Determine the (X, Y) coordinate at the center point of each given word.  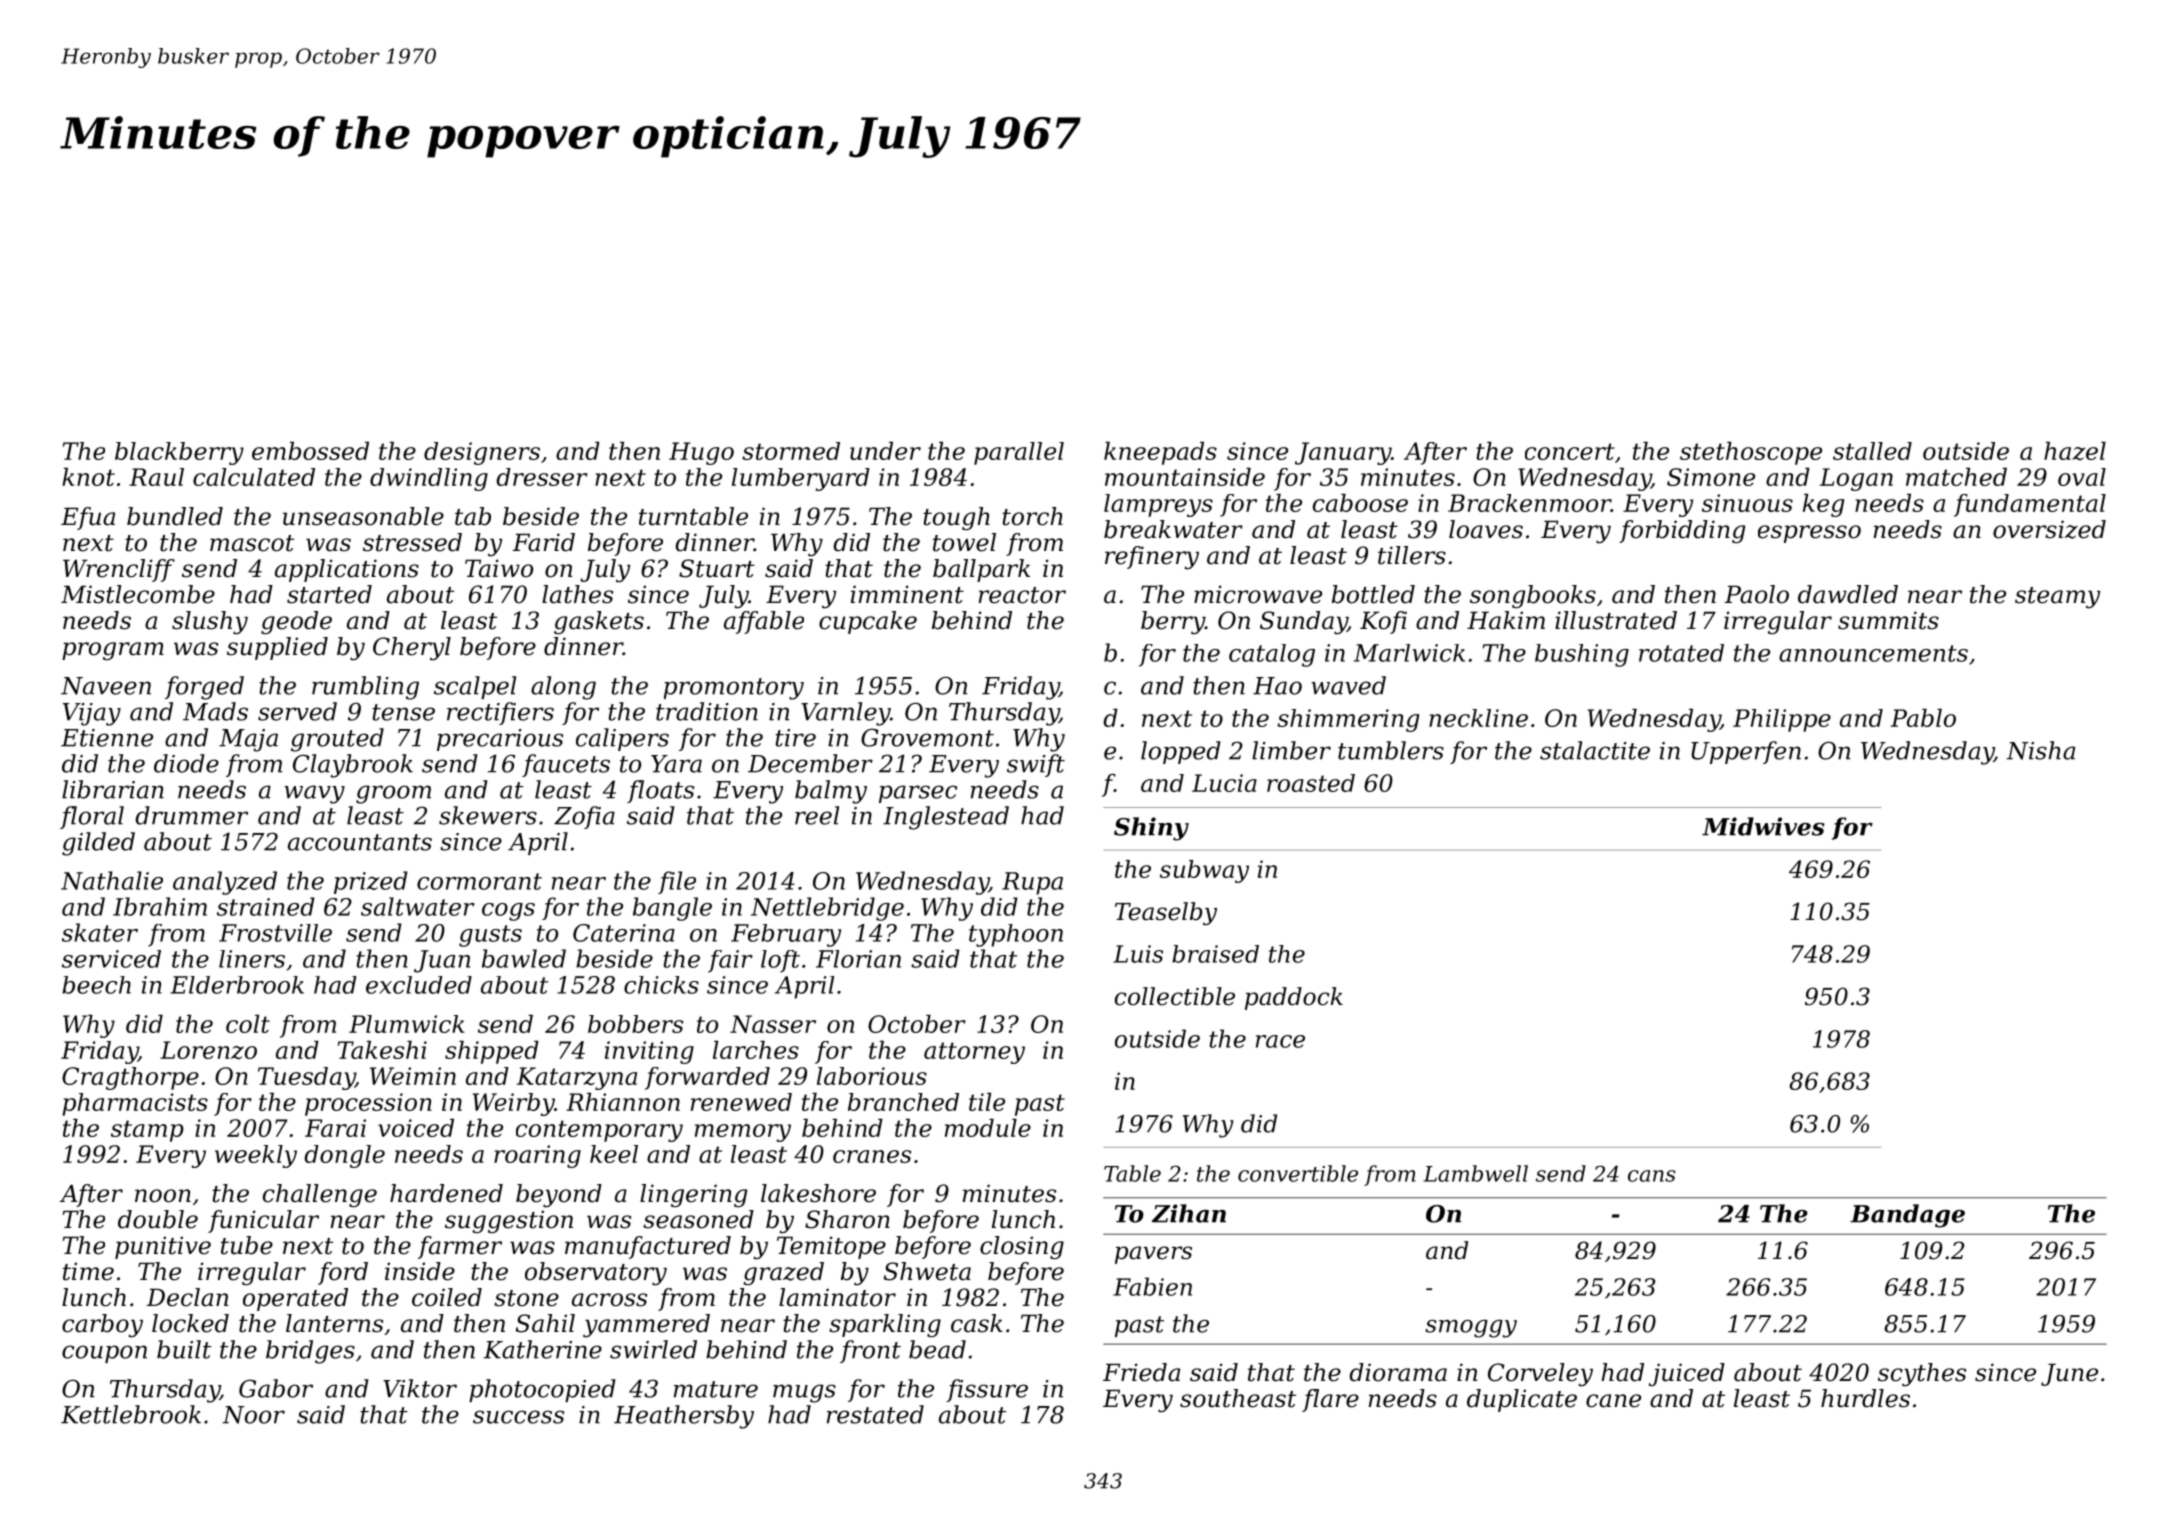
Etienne (107, 738)
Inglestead (946, 818)
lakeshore (818, 1193)
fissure (987, 1390)
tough (956, 518)
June (2069, 1374)
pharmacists (135, 1104)
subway (1204, 871)
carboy (102, 1325)
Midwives (1763, 826)
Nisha (2040, 750)
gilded (98, 844)
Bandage (1907, 1216)
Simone (1711, 477)
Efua (88, 518)
